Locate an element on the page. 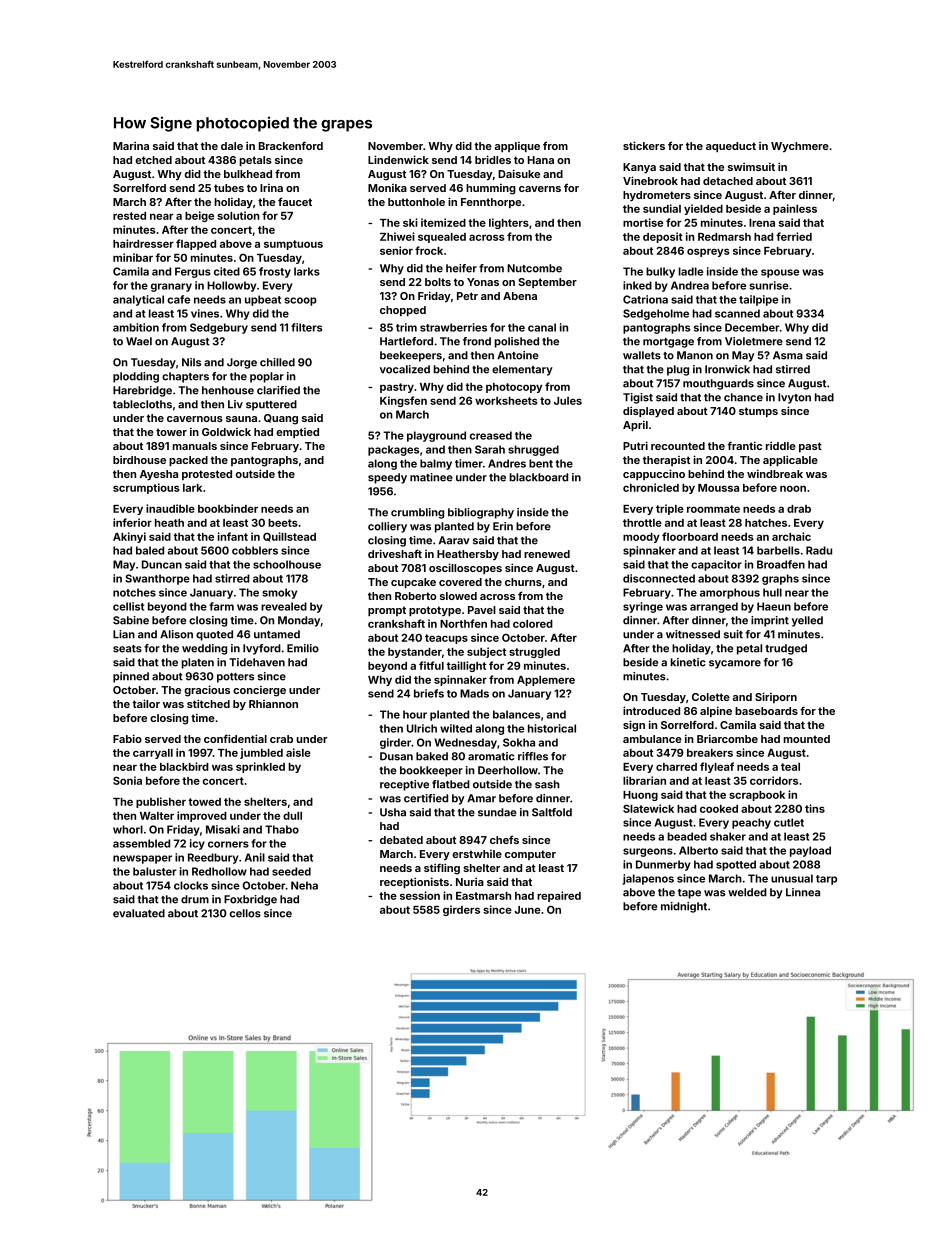  frantic is located at coordinates (744, 445).
